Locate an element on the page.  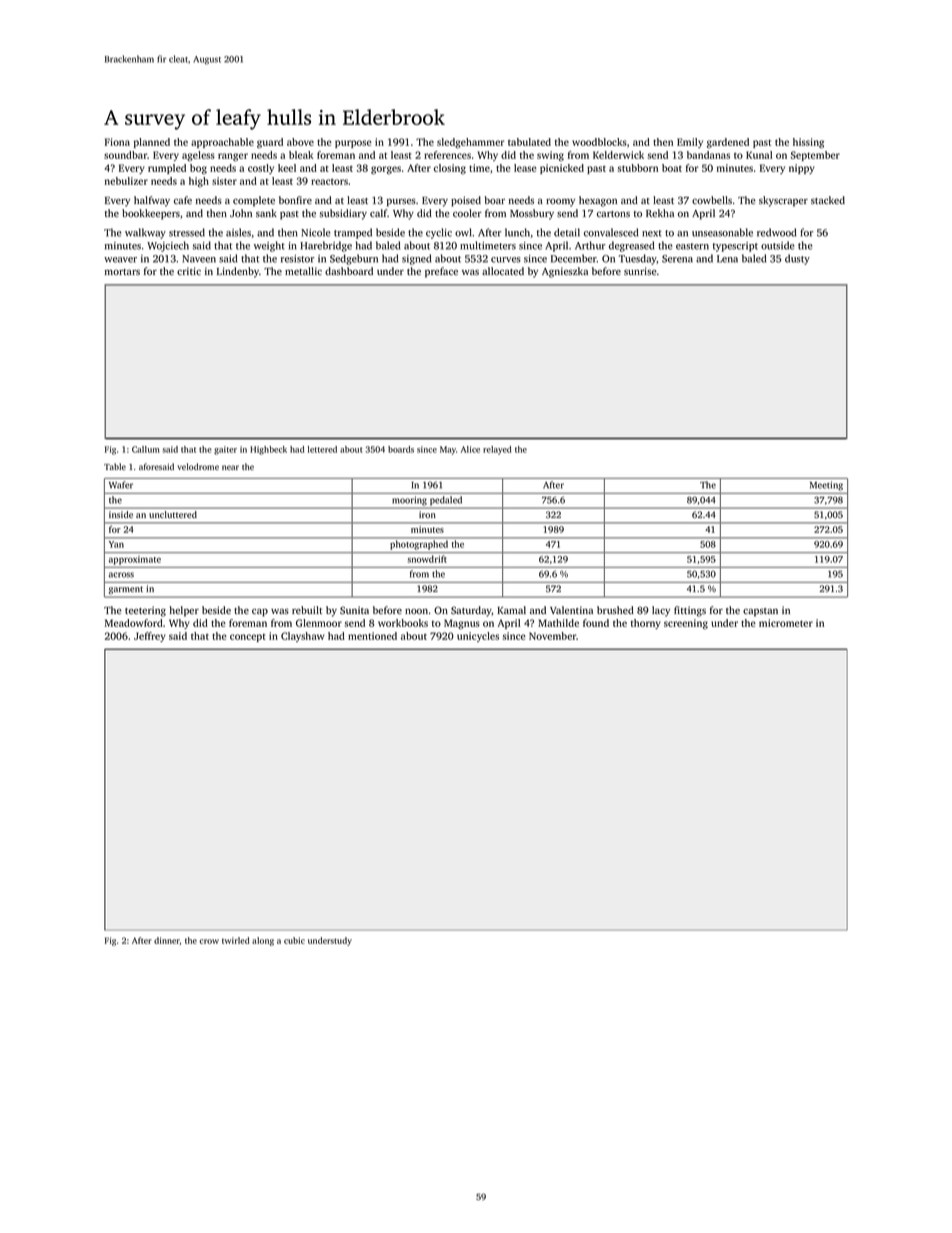
gardened is located at coordinates (728, 143).
